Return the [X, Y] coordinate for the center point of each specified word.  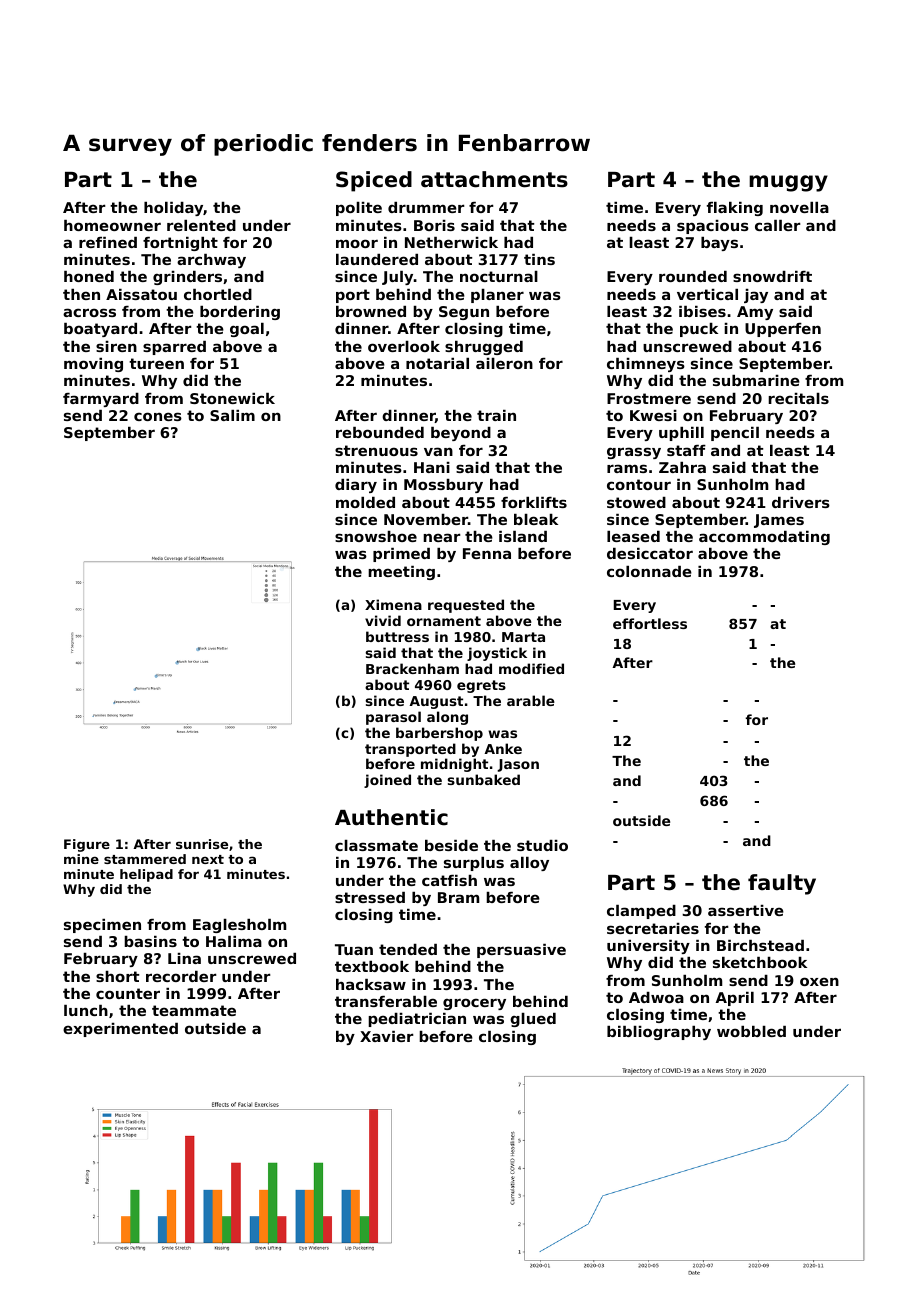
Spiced [374, 181]
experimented [120, 1030]
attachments [494, 179]
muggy [788, 183]
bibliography [659, 1033]
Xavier [386, 1036]
